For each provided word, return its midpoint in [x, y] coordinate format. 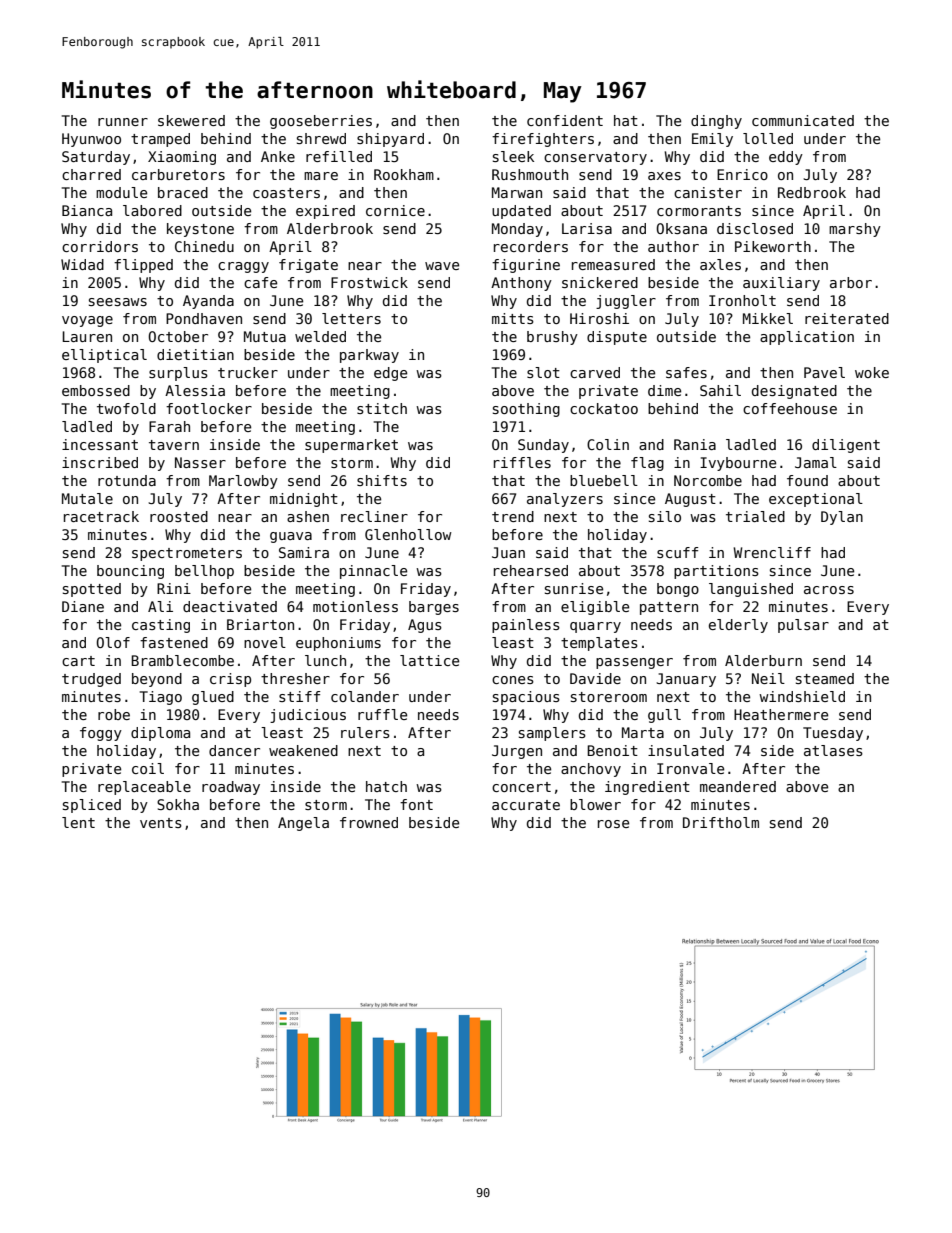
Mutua [265, 336]
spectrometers [187, 554]
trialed [755, 516]
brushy [552, 338]
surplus [178, 374]
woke [872, 372]
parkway [369, 356]
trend [513, 516]
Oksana [681, 228]
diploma [160, 734]
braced [183, 192]
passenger [634, 663]
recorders [531, 246]
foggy [101, 734]
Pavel [824, 372]
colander [365, 696]
